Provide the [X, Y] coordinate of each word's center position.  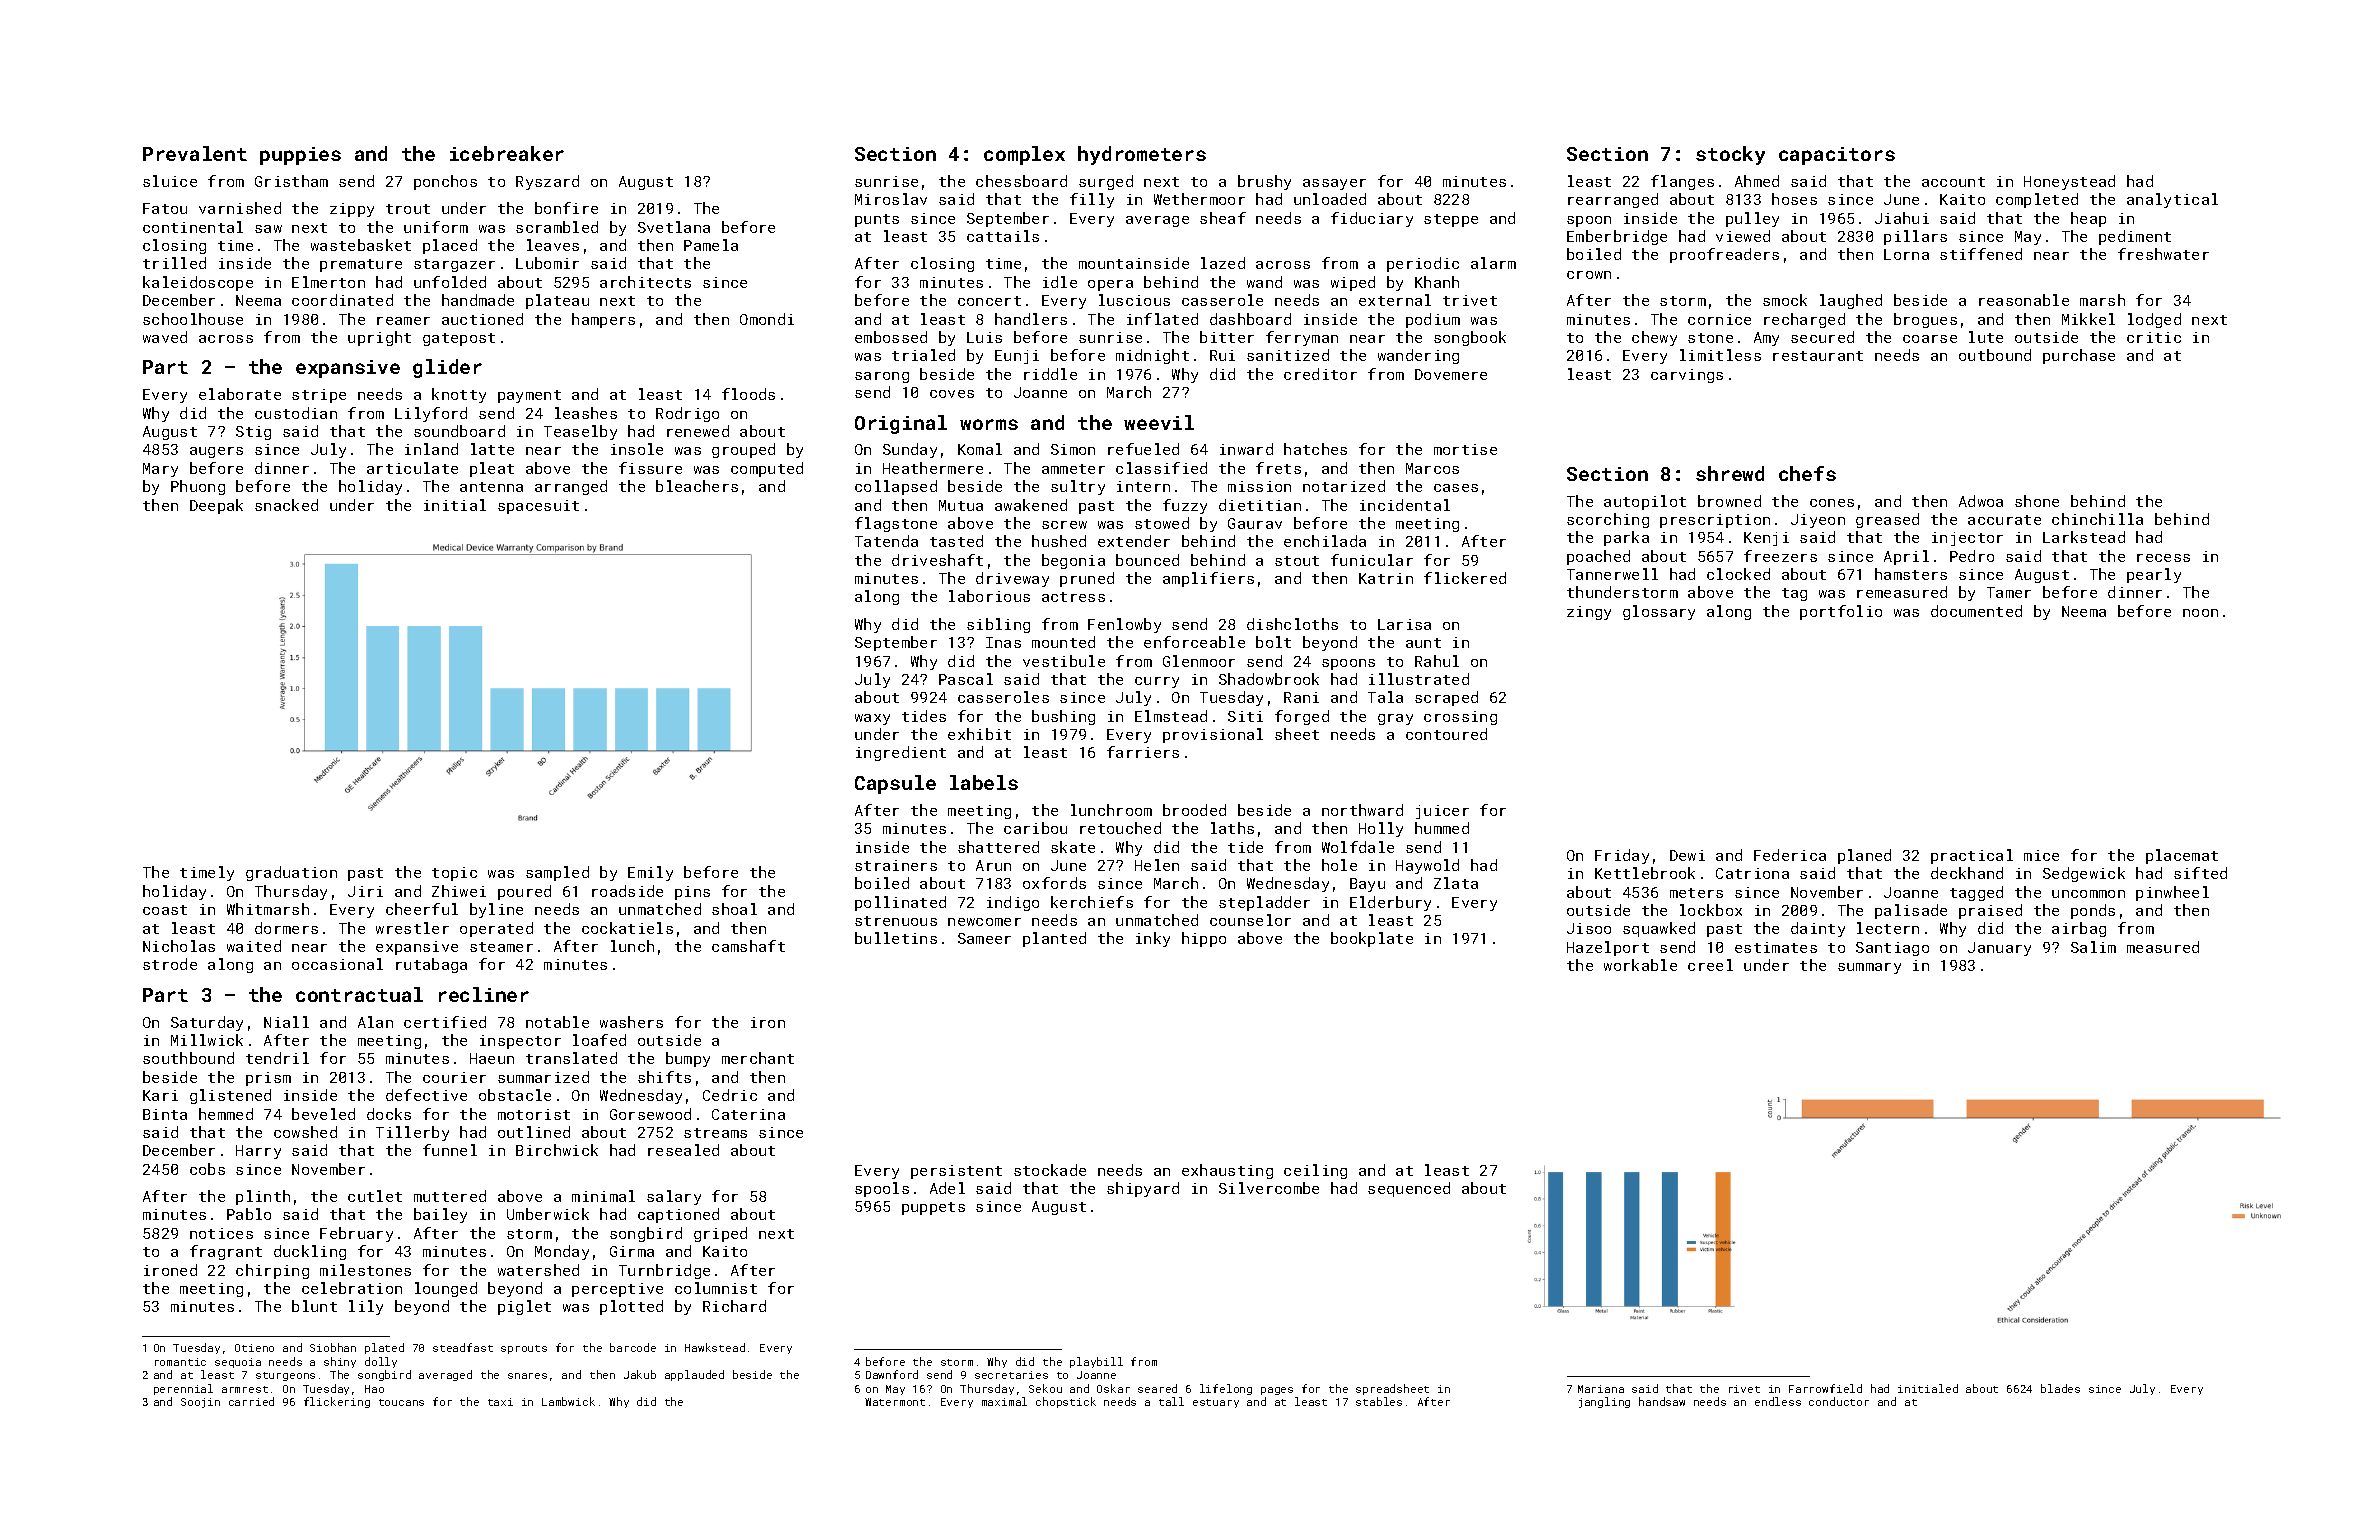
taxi [500, 1402]
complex [1024, 155]
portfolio [1841, 612]
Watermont [895, 1402]
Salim [2093, 947]
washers [631, 1022]
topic [454, 874]
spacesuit [538, 507]
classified [1161, 468]
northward [1362, 810]
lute [1986, 337]
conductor [1839, 1401]
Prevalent [195, 153]
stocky [1730, 155]
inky [1153, 939]
